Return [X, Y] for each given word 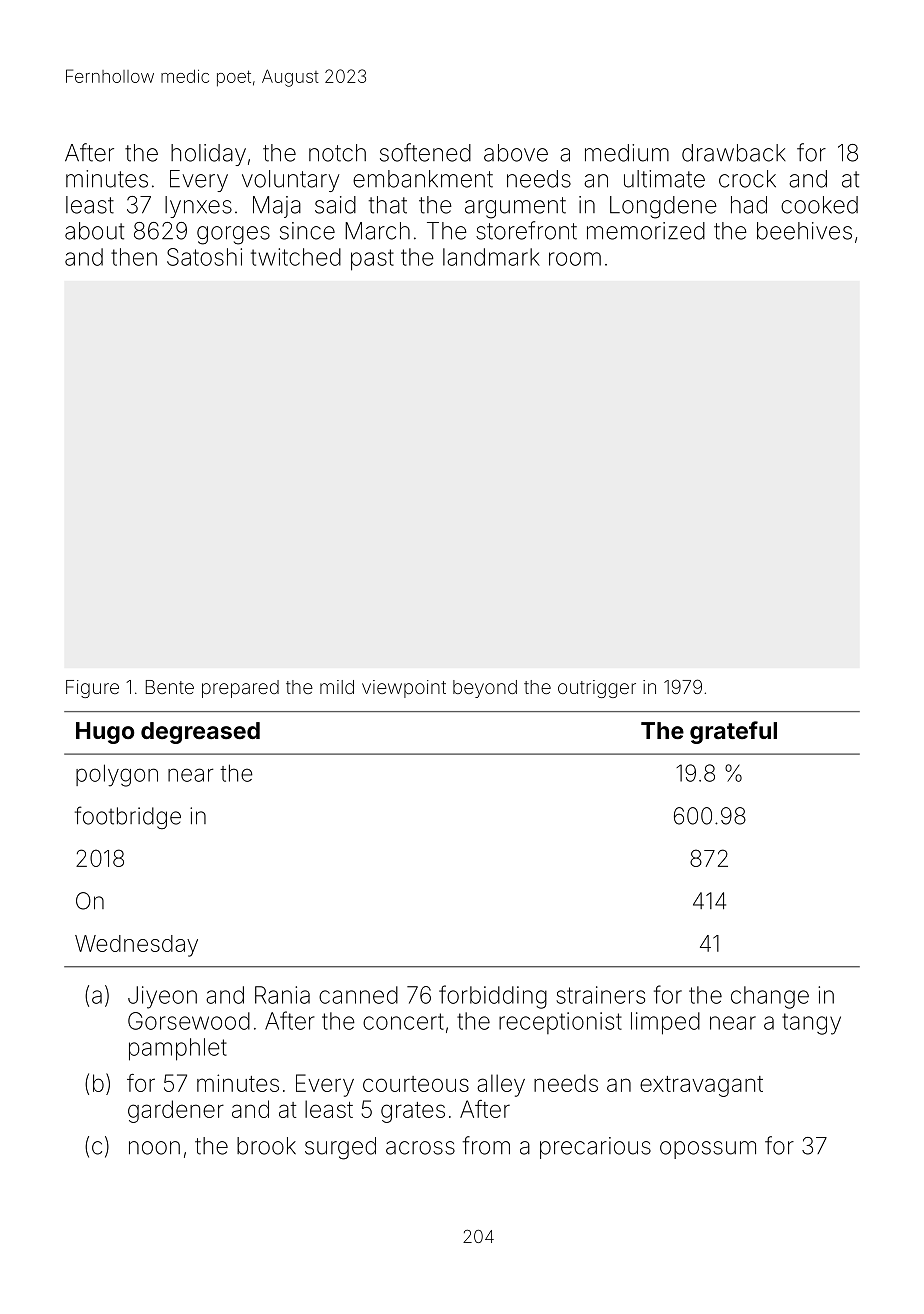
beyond [485, 689]
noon [154, 1148]
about [94, 231]
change [770, 997]
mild [337, 687]
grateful [733, 732]
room [575, 259]
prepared [240, 689]
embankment [423, 179]
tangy [811, 1024]
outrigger [597, 689]
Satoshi [204, 257]
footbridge [128, 817]
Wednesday [136, 946]
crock [747, 179]
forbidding [493, 997]
